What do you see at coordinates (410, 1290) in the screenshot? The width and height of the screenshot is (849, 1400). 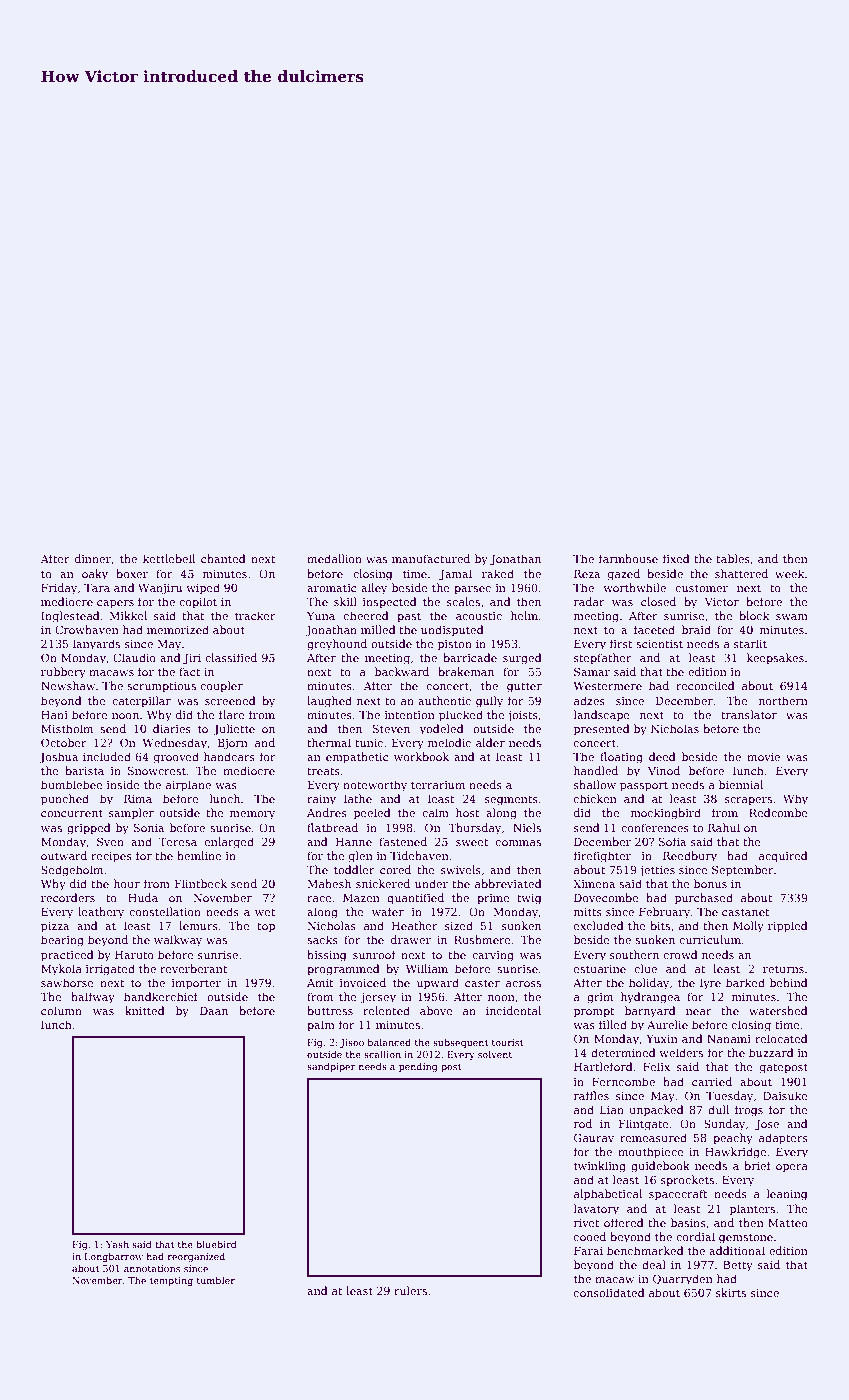 I see `rulers` at bounding box center [410, 1290].
